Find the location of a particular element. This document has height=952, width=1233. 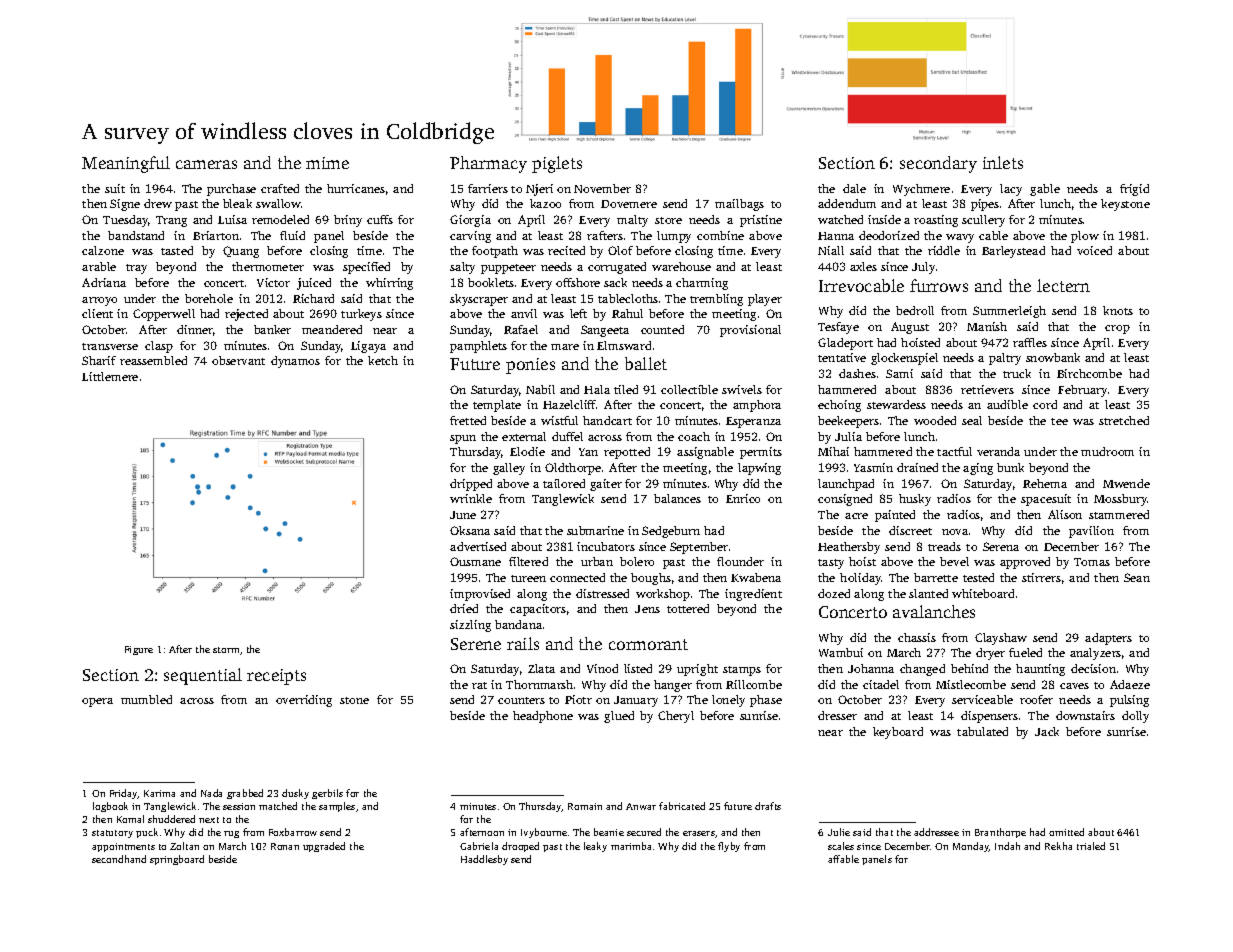

bandstand is located at coordinates (136, 235).
